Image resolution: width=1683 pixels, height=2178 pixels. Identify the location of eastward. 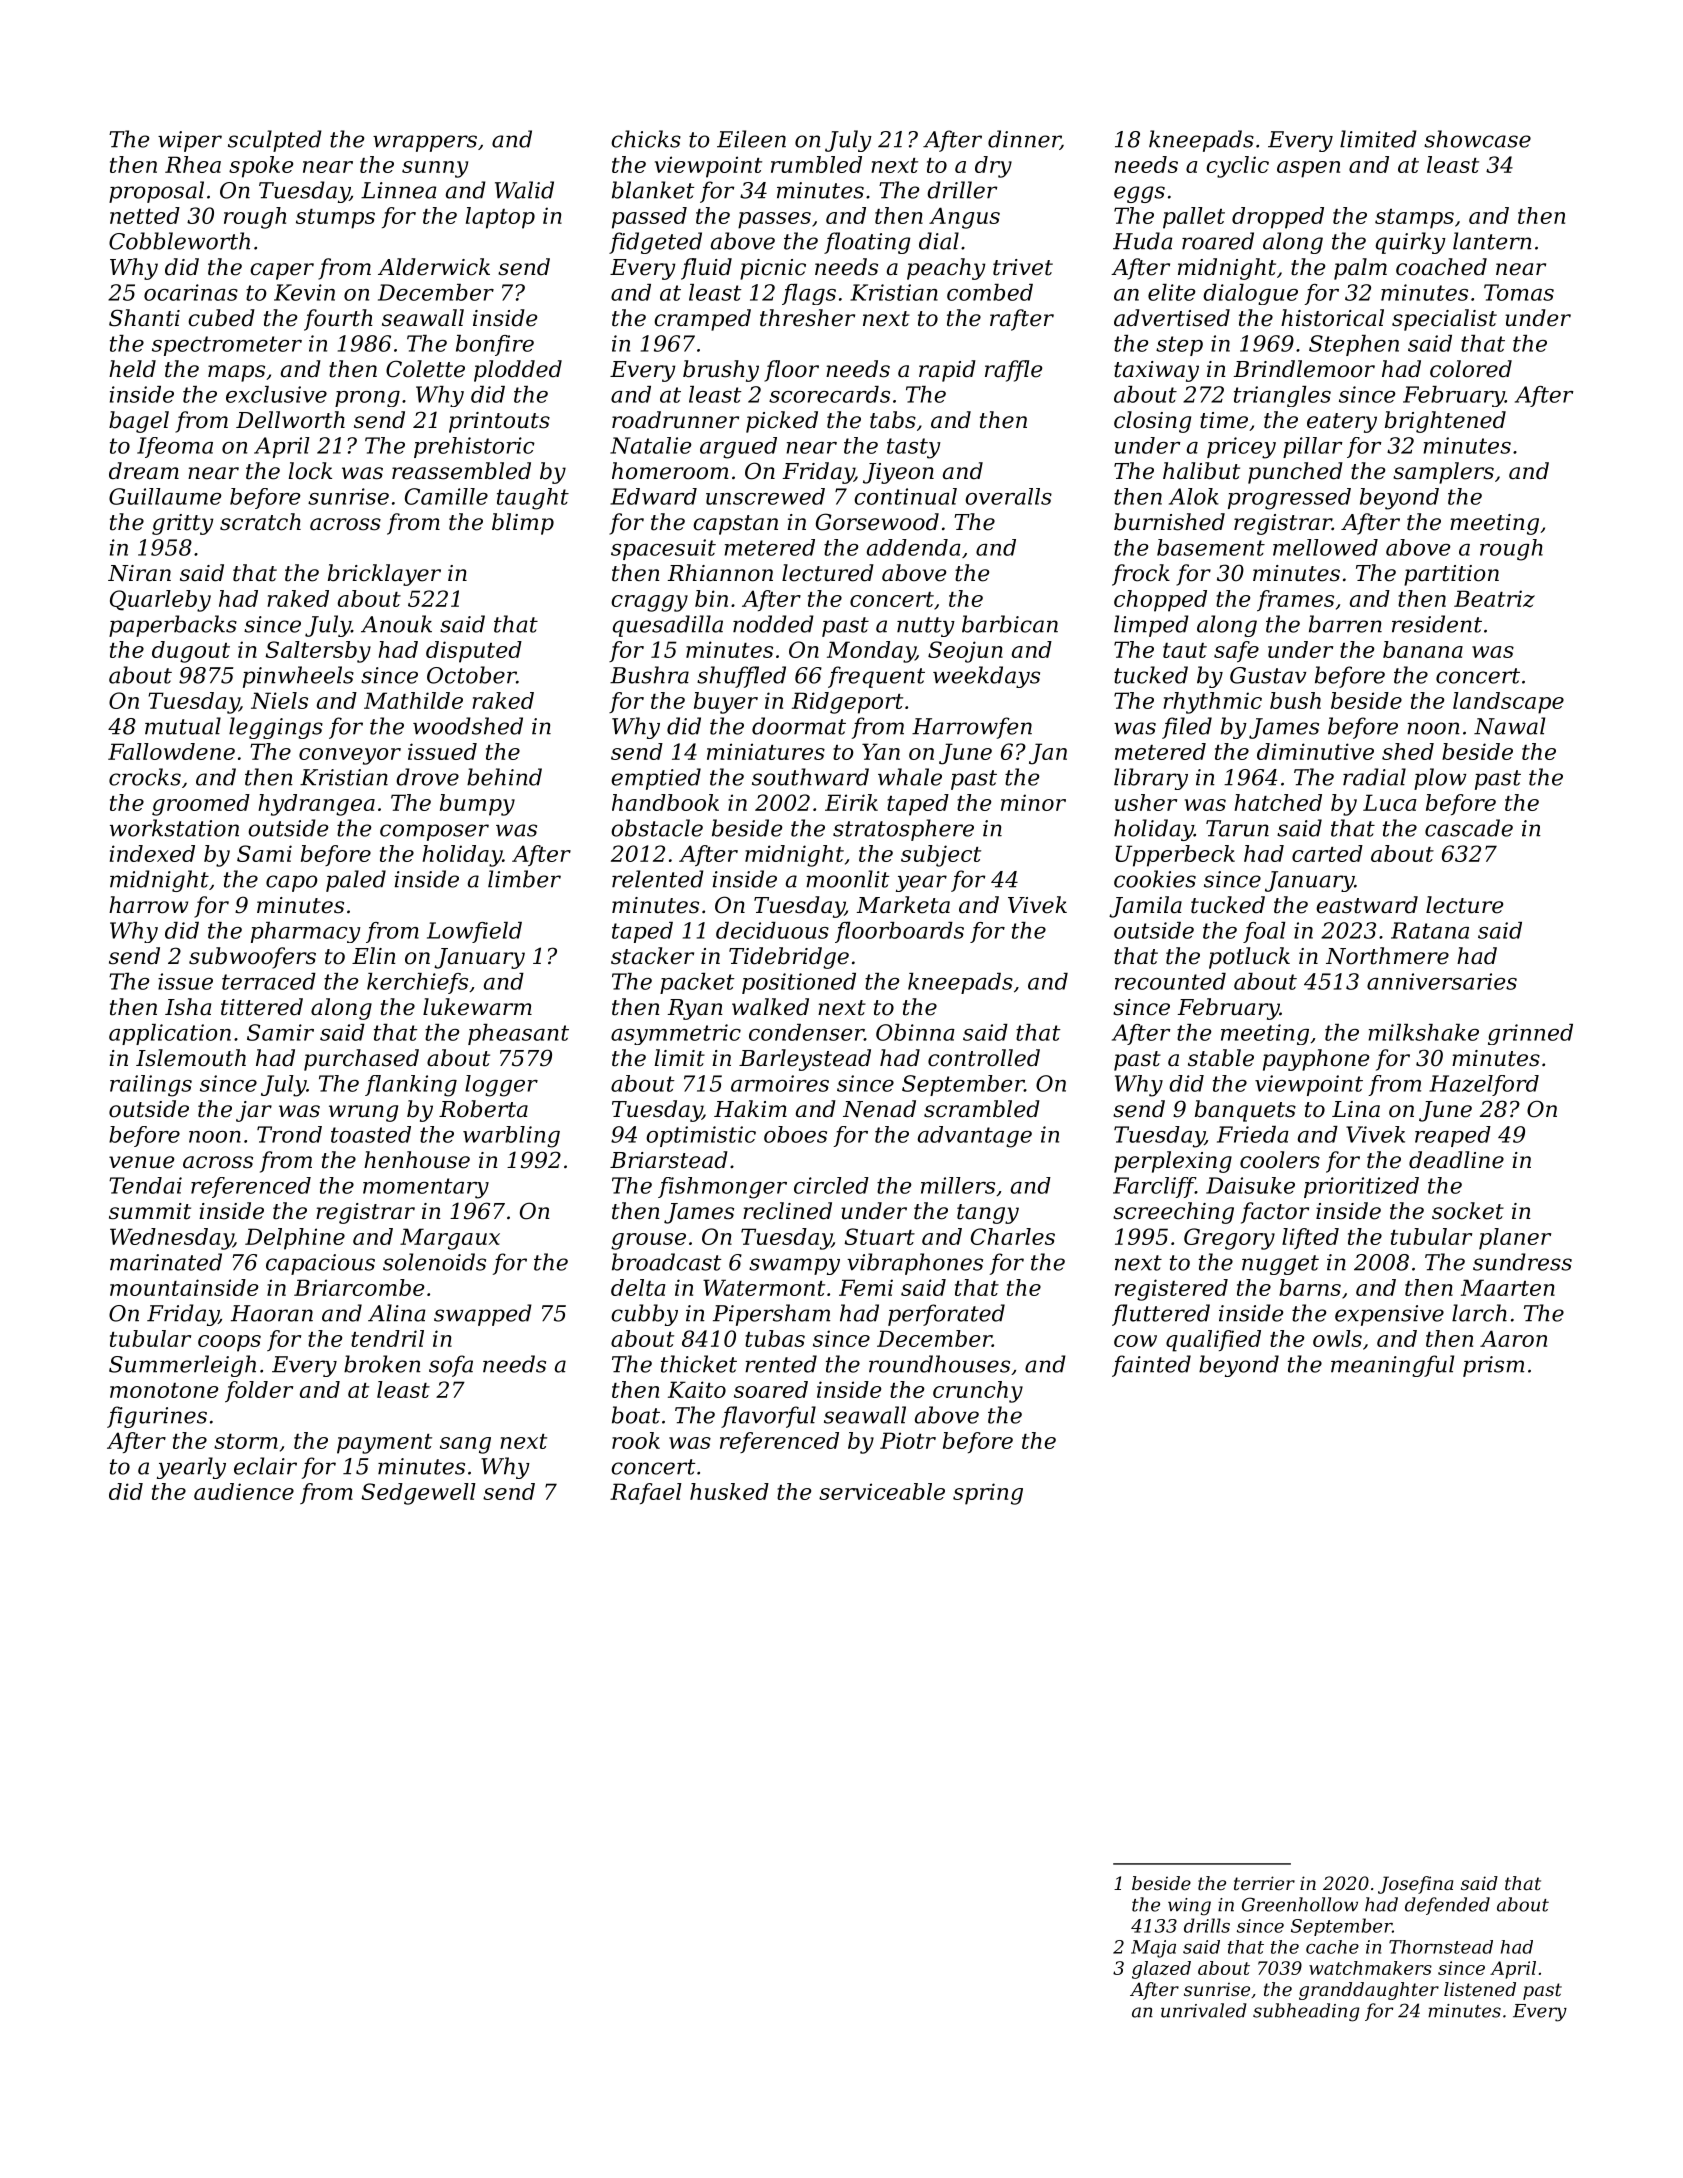
(1367, 905).
